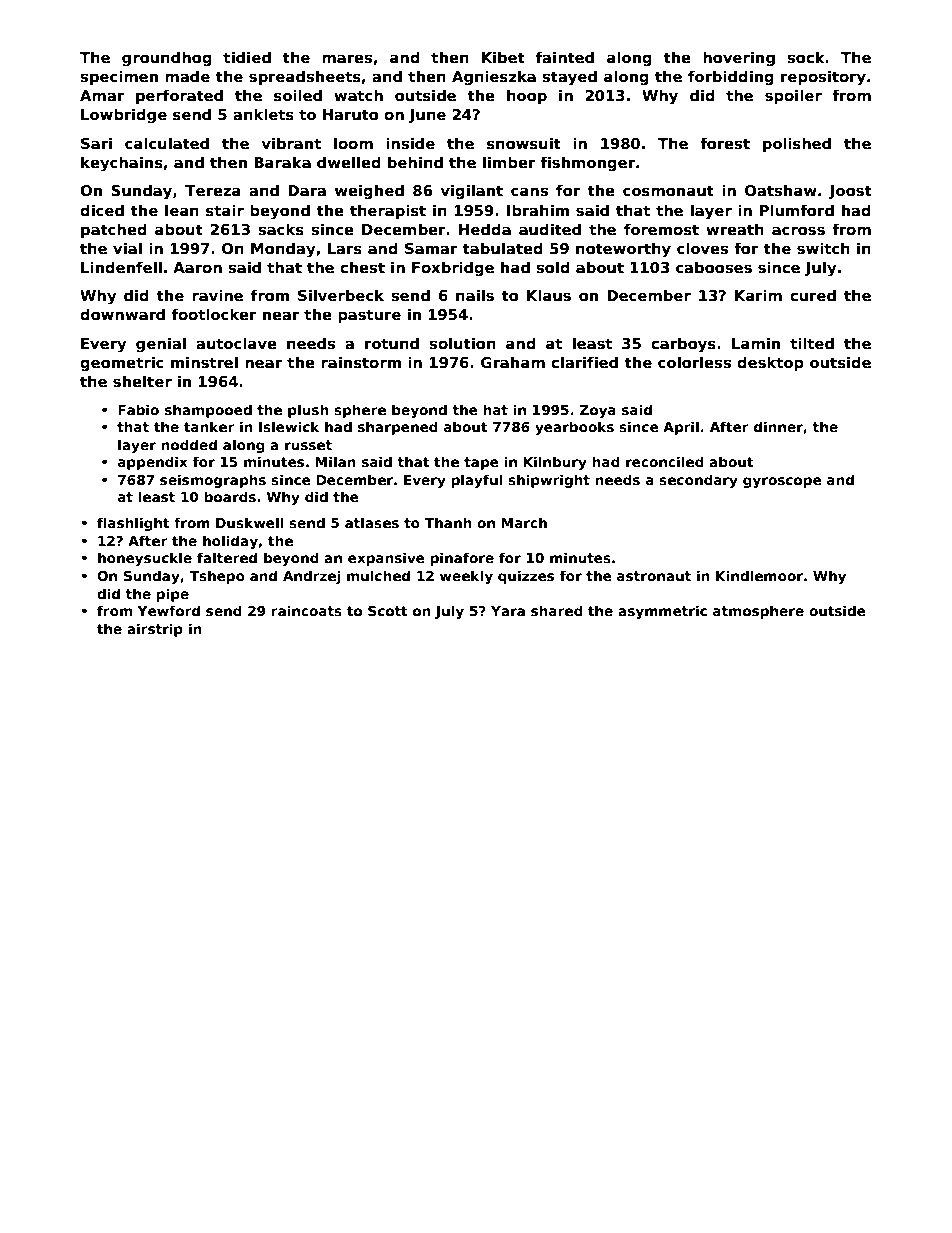 The height and width of the screenshot is (1233, 952). I want to click on nodded, so click(189, 444).
